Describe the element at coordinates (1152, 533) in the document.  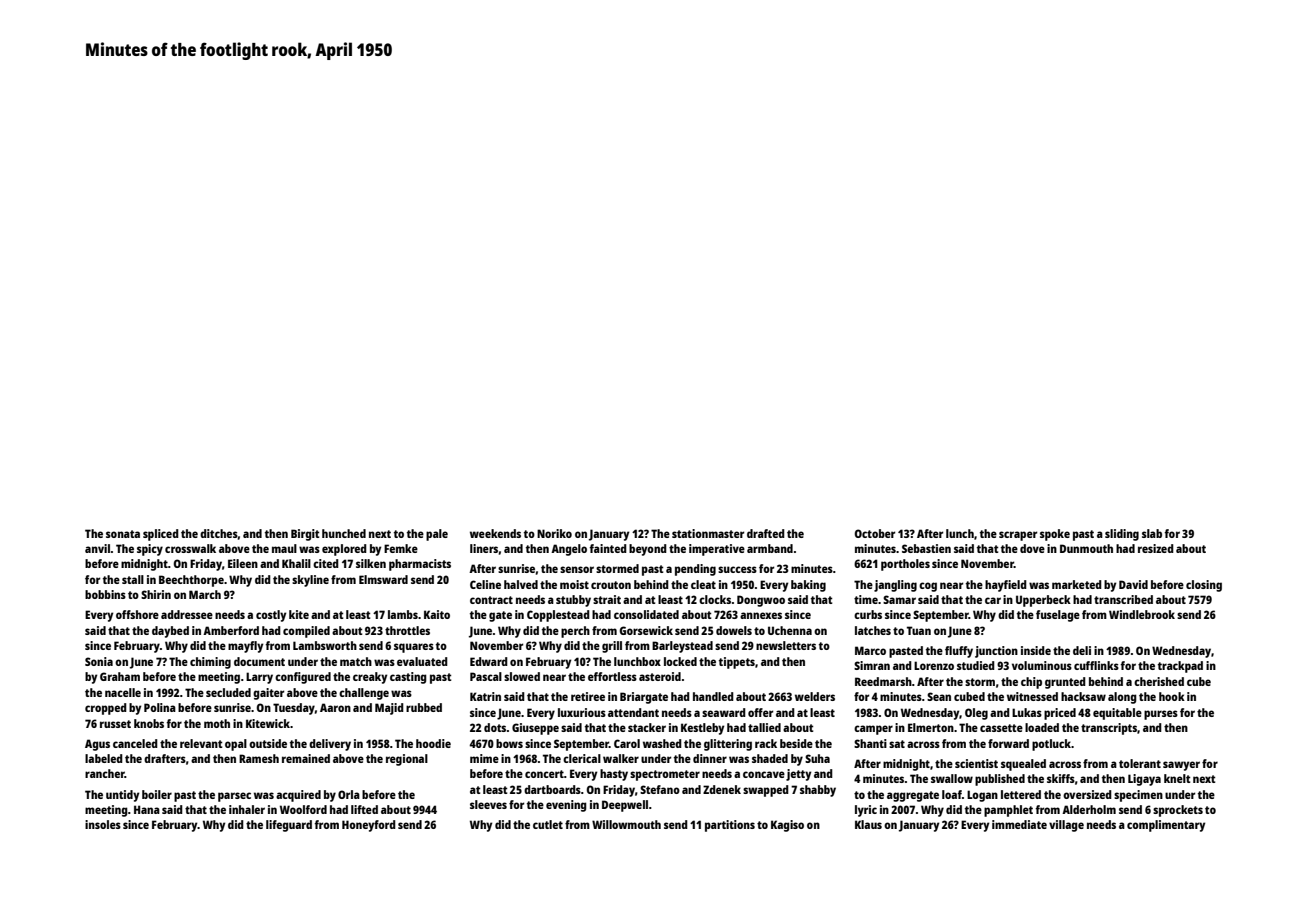
I see `slab` at that location.
